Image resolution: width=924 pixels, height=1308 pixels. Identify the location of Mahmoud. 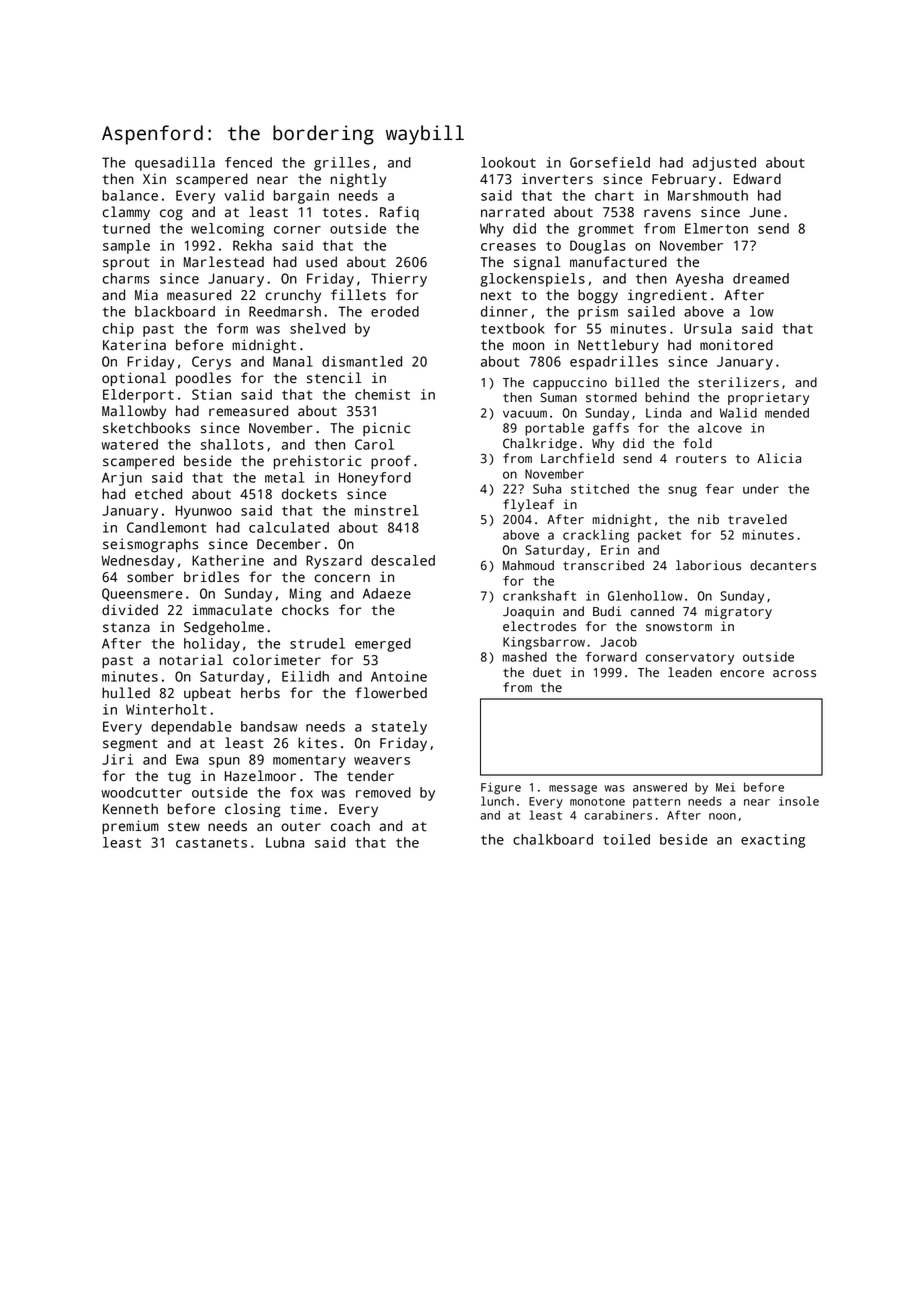
(528, 565).
